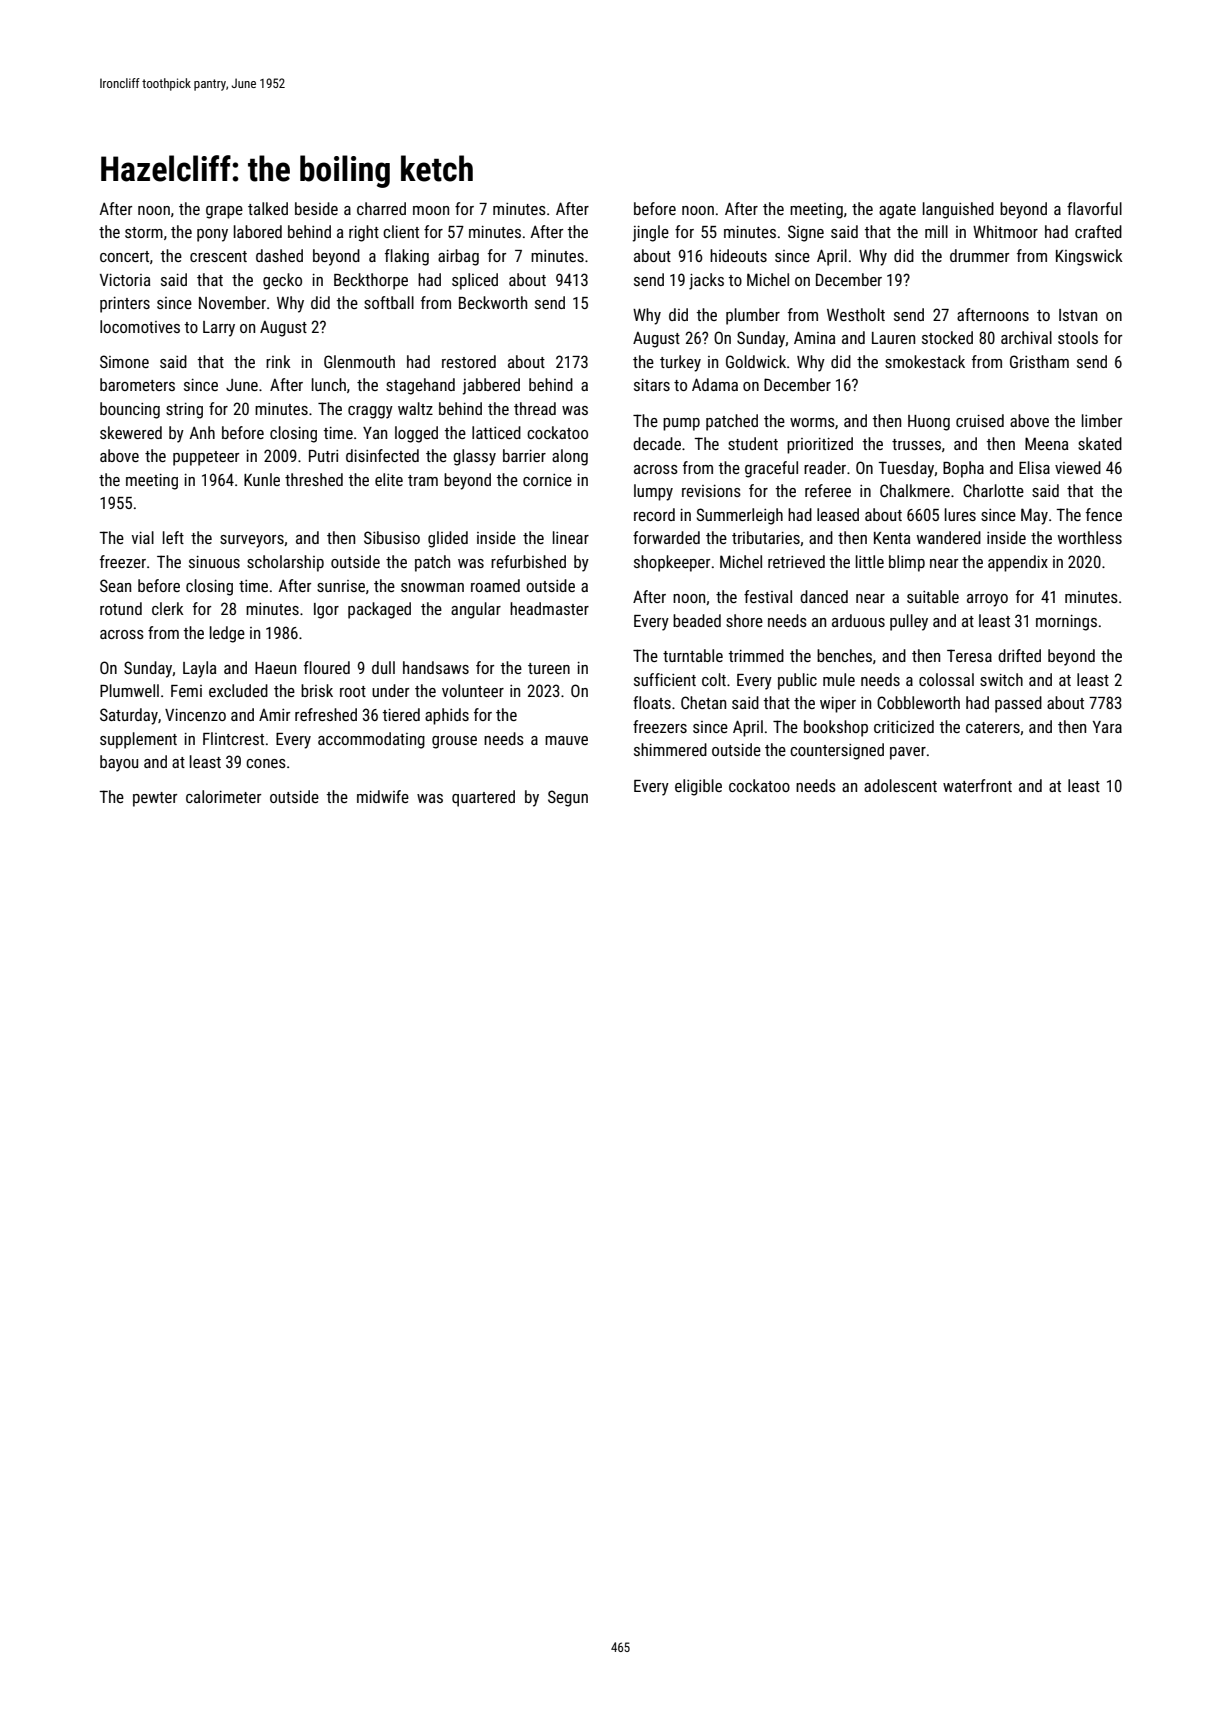  Describe the element at coordinates (469, 361) in the screenshot. I see `restored` at that location.
